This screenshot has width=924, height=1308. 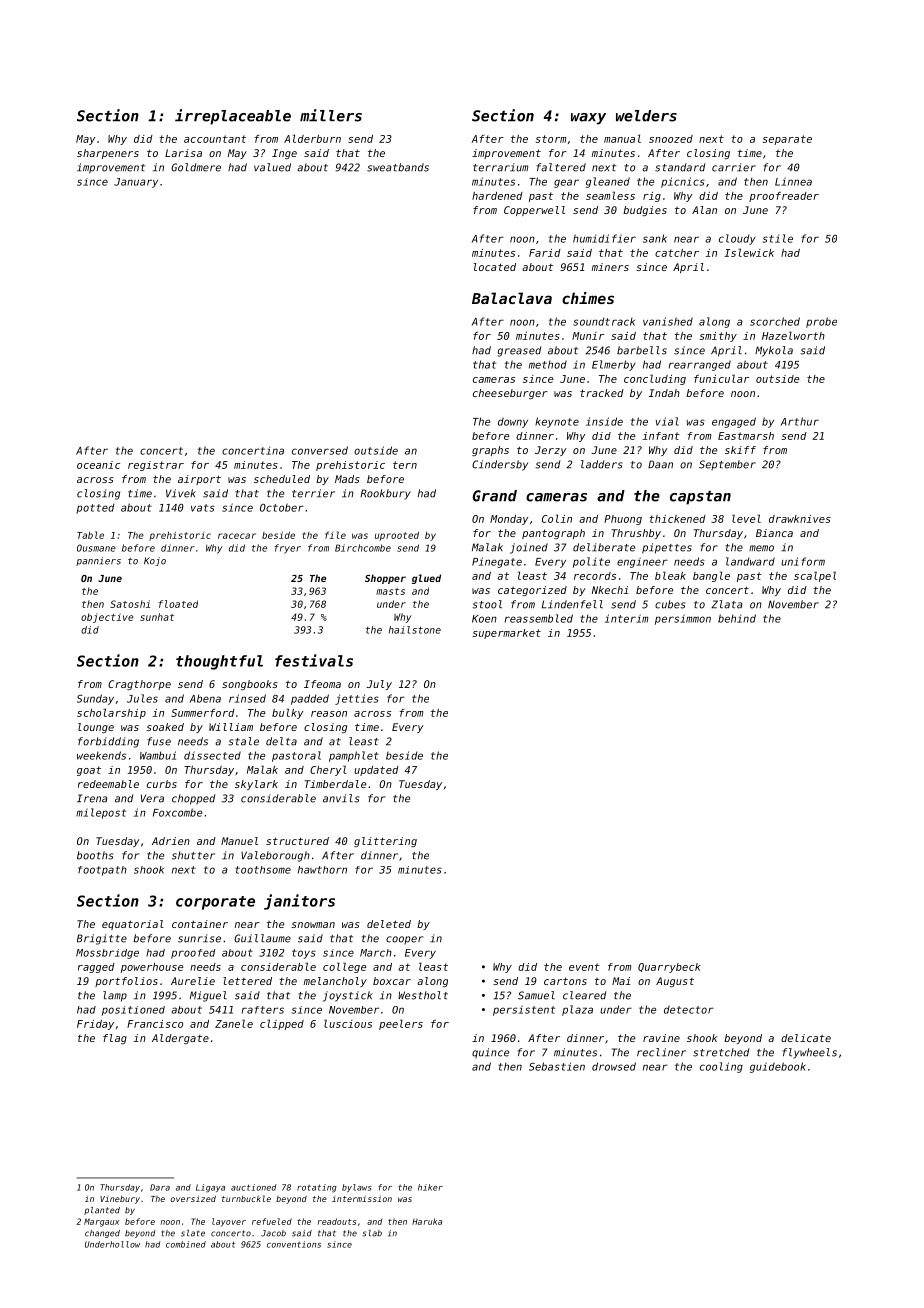 What do you see at coordinates (304, 954) in the screenshot?
I see `toys` at bounding box center [304, 954].
